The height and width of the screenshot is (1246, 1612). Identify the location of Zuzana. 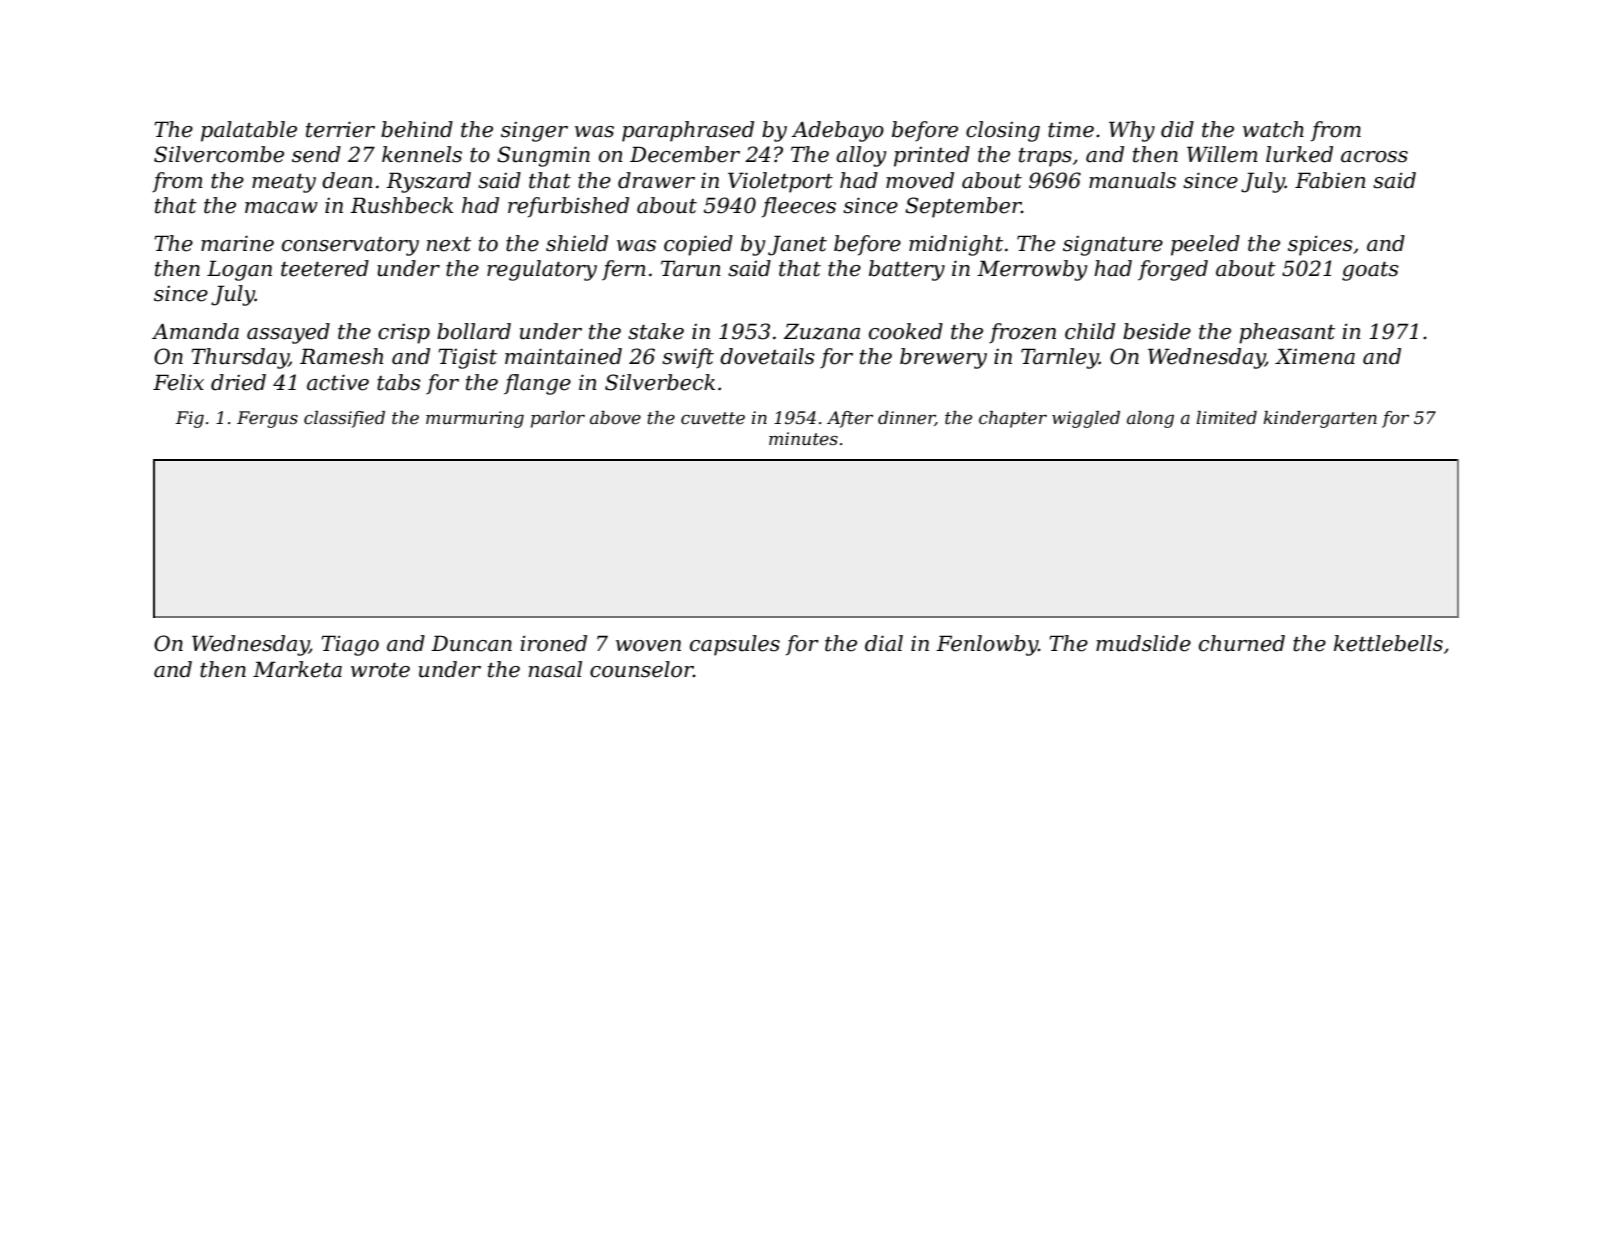
(822, 331).
